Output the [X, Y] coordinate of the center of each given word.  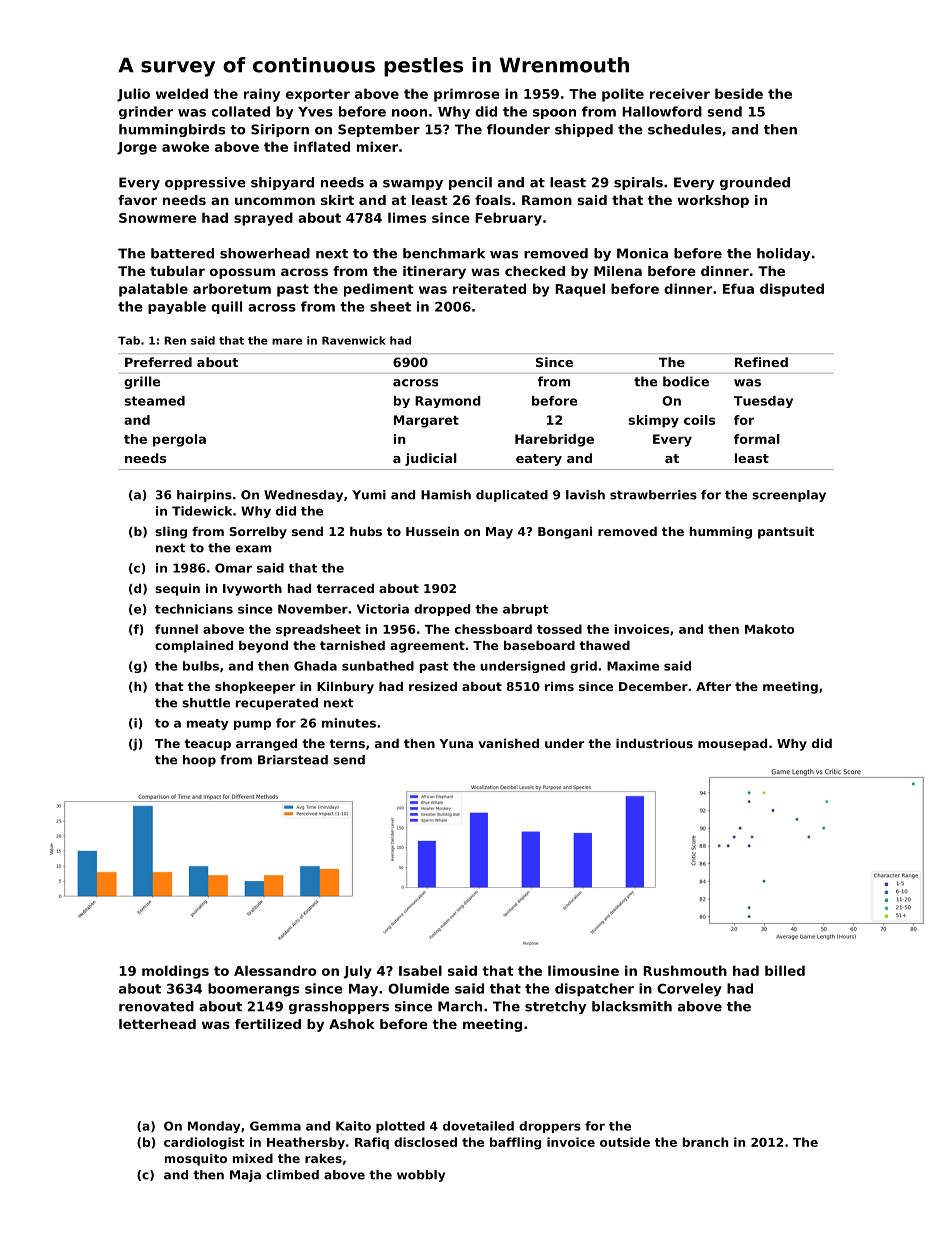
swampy [413, 185]
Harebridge [554, 440]
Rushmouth [685, 970]
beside [739, 93]
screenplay [789, 496]
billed [785, 970]
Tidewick [202, 511]
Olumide [418, 988]
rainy [262, 95]
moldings [175, 972]
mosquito [196, 1159]
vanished [508, 743]
